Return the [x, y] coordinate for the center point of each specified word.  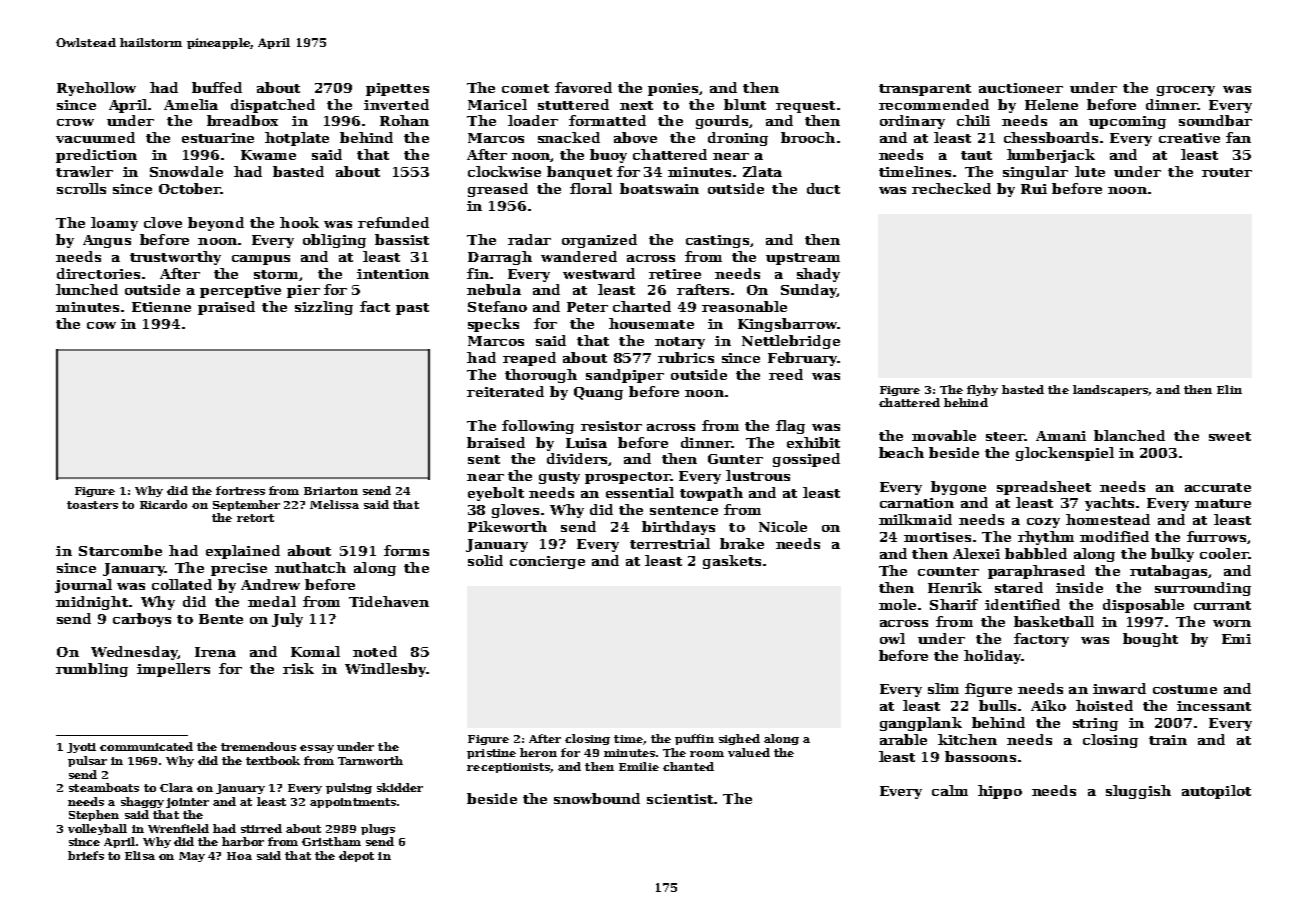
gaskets [732, 562]
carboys [142, 620]
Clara [176, 787]
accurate [1218, 487]
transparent [925, 90]
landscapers [1110, 390]
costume [1185, 689]
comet [525, 88]
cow [101, 325]
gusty [559, 478]
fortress [240, 490]
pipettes [397, 89]
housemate [651, 323]
